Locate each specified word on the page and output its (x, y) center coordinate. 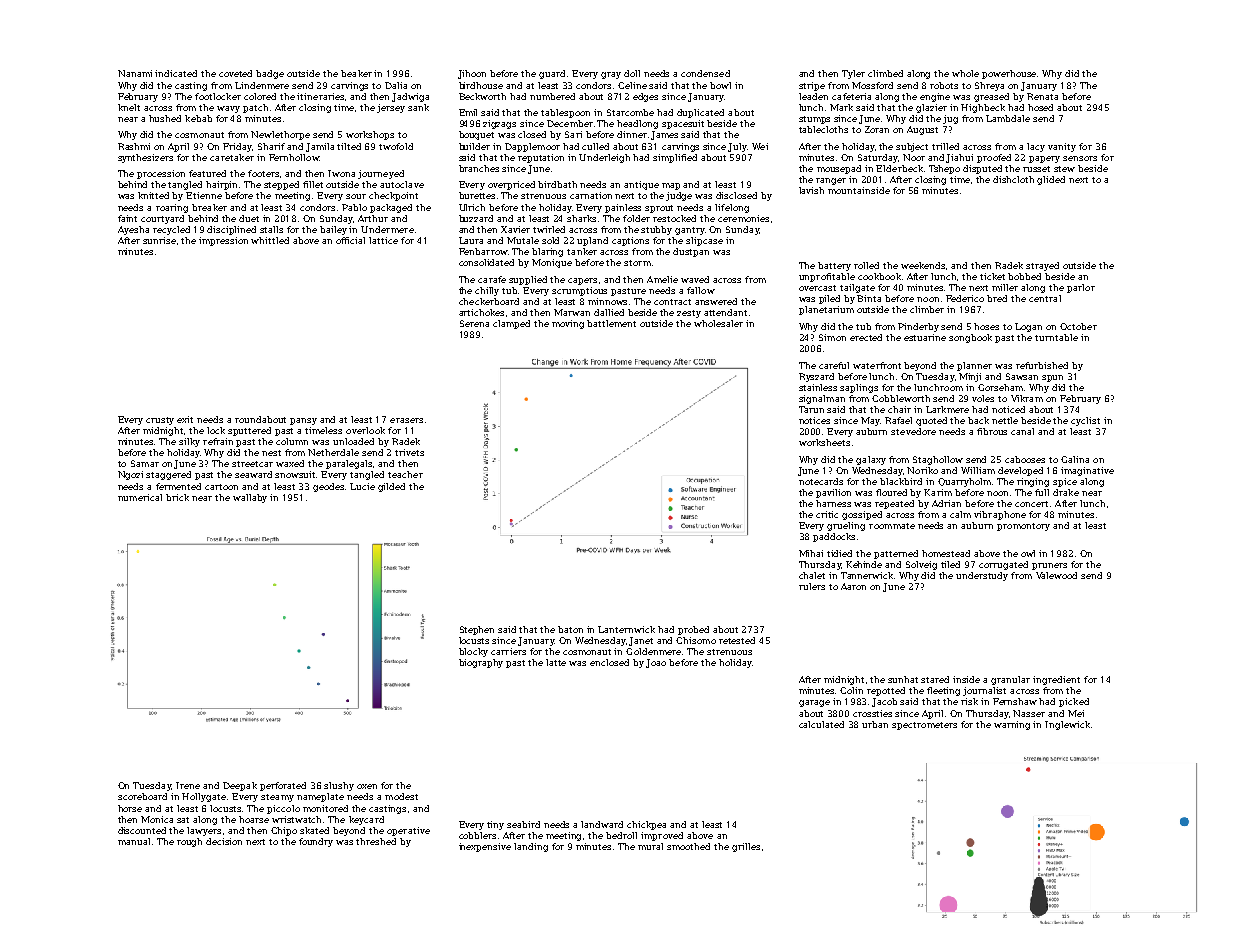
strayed (1042, 266)
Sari (573, 134)
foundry (316, 842)
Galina (1075, 459)
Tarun (811, 409)
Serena (474, 323)
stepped (281, 185)
